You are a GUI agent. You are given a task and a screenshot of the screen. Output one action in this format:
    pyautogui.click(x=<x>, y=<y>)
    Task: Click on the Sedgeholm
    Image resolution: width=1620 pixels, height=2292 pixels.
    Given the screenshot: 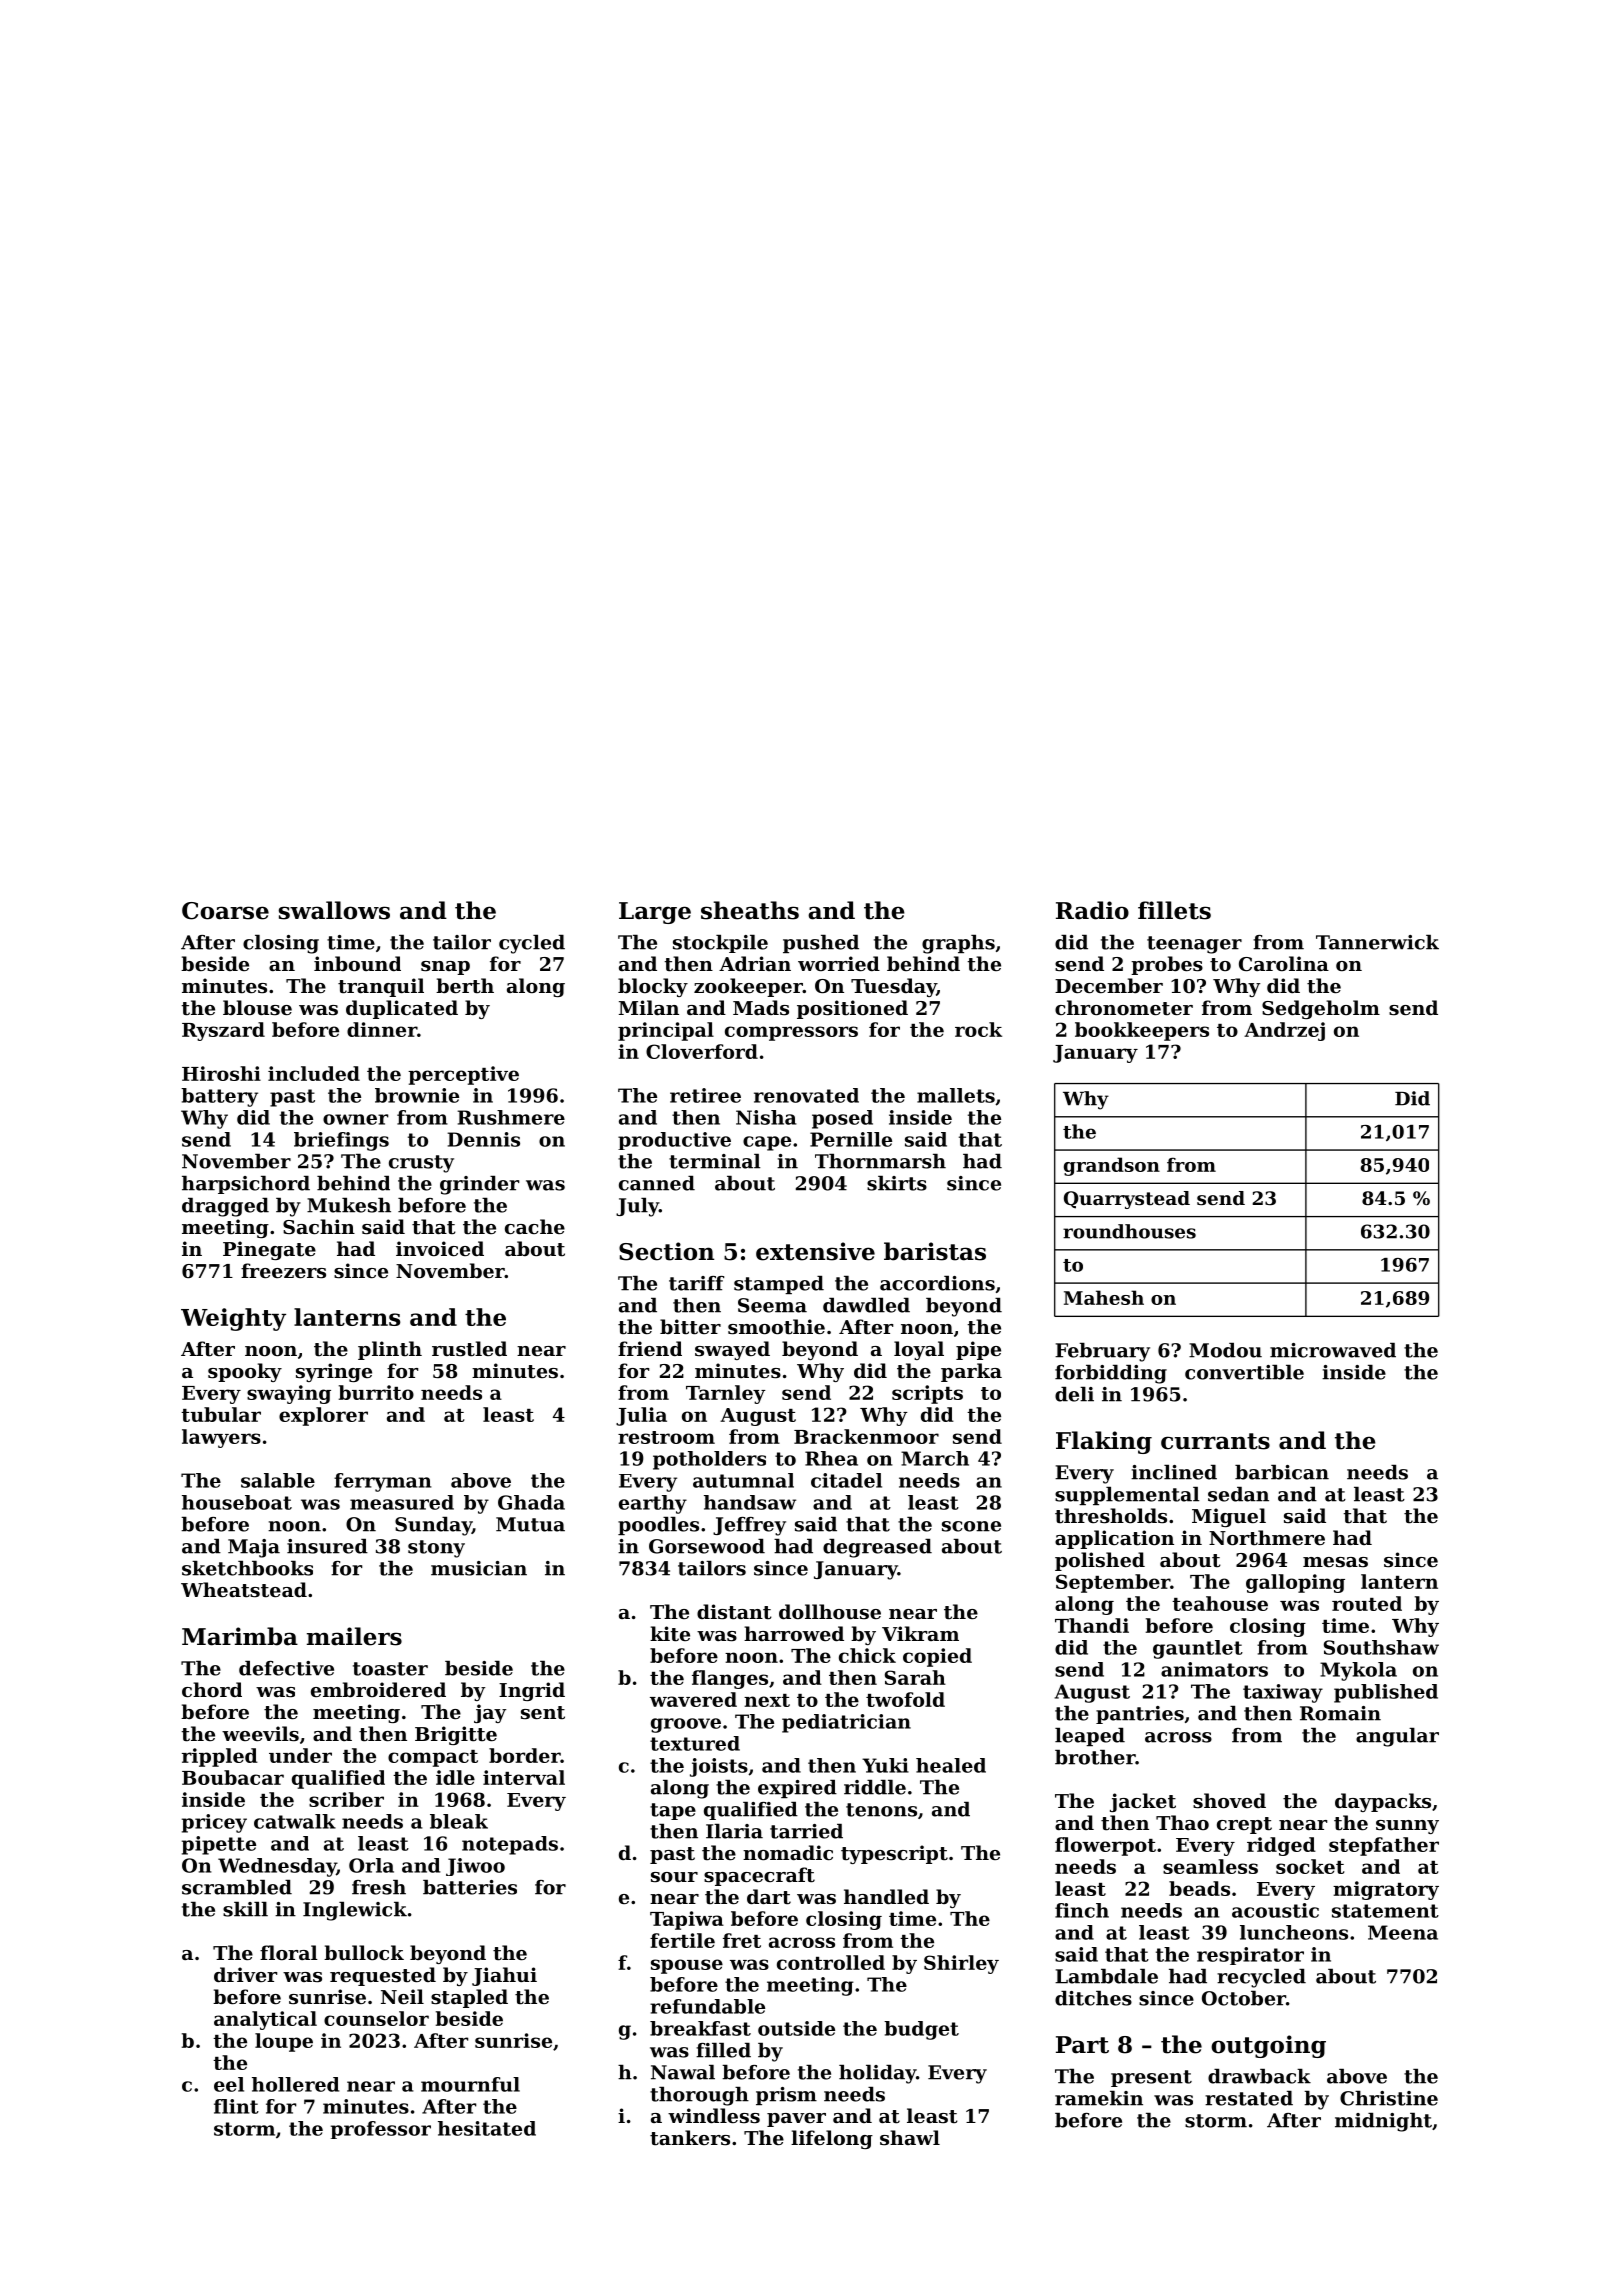 What is the action you would take?
    pyautogui.click(x=1321, y=1009)
